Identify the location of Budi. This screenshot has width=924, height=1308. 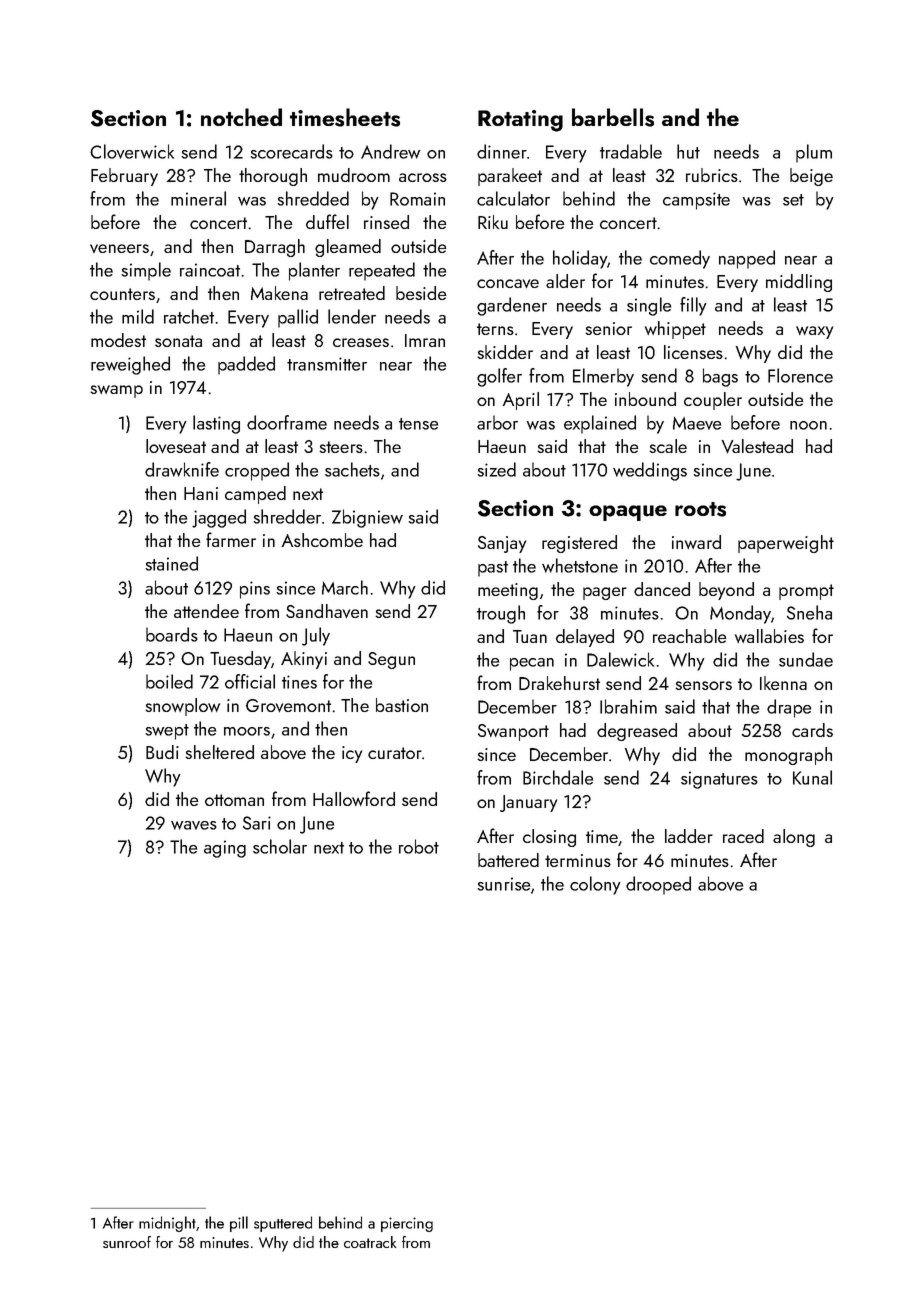
(162, 752).
